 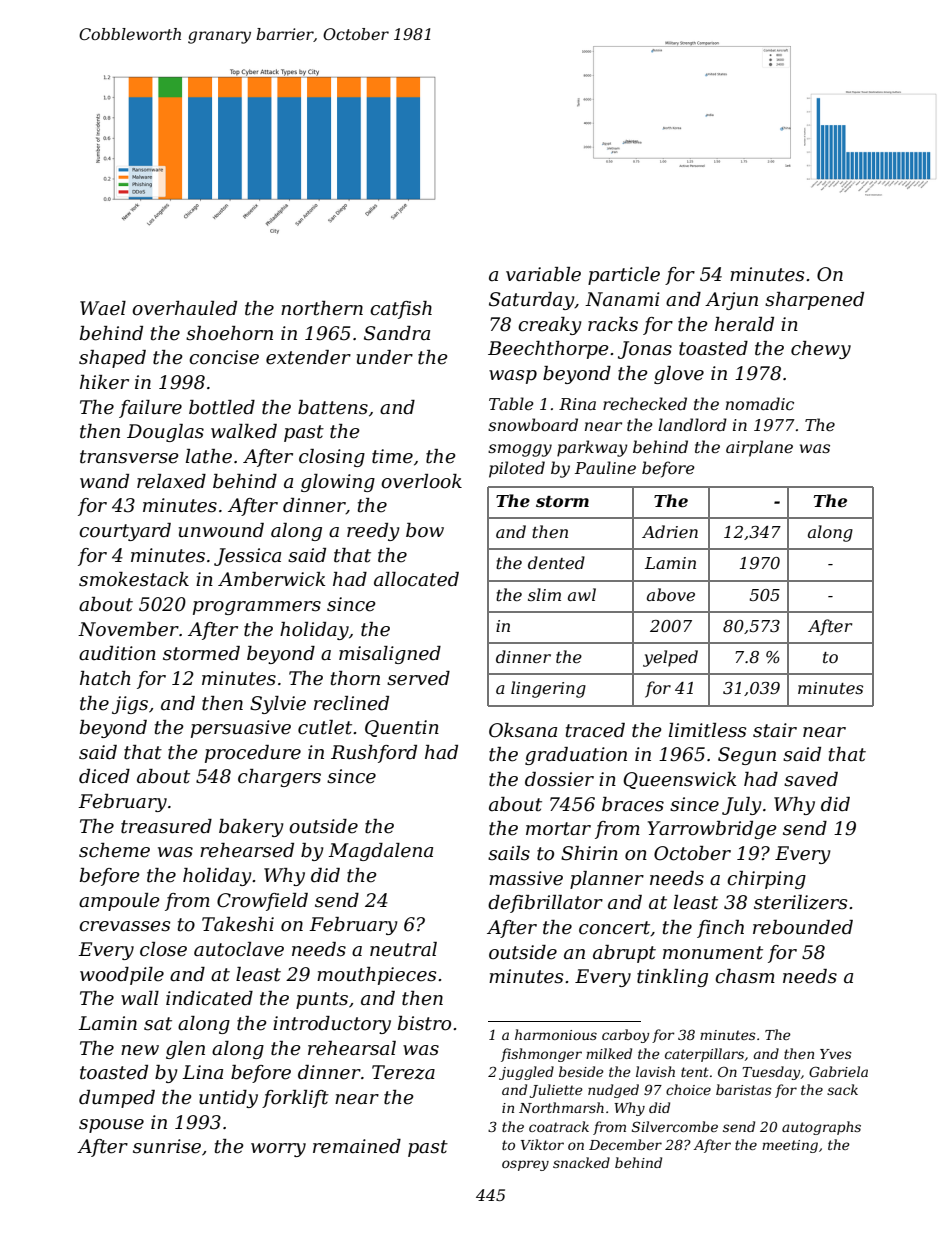 What do you see at coordinates (548, 689) in the screenshot?
I see `lingering` at bounding box center [548, 689].
